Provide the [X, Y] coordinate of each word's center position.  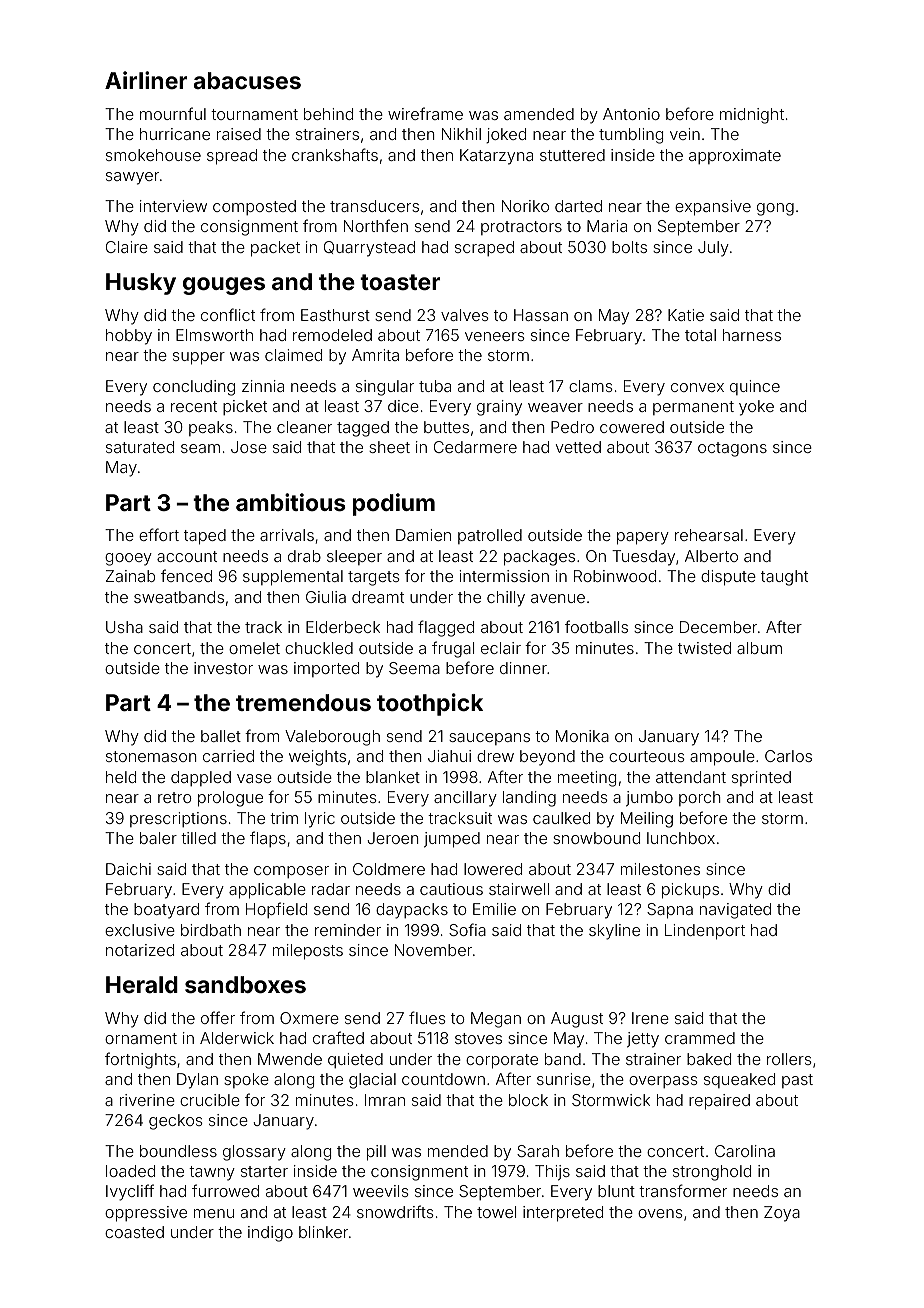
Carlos [788, 756]
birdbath [211, 930]
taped [205, 537]
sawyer [132, 178]
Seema [414, 668]
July [713, 249]
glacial [372, 1081]
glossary [254, 1153]
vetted [578, 447]
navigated [735, 911]
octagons [732, 449]
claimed [293, 355]
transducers [374, 206]
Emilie [494, 909]
